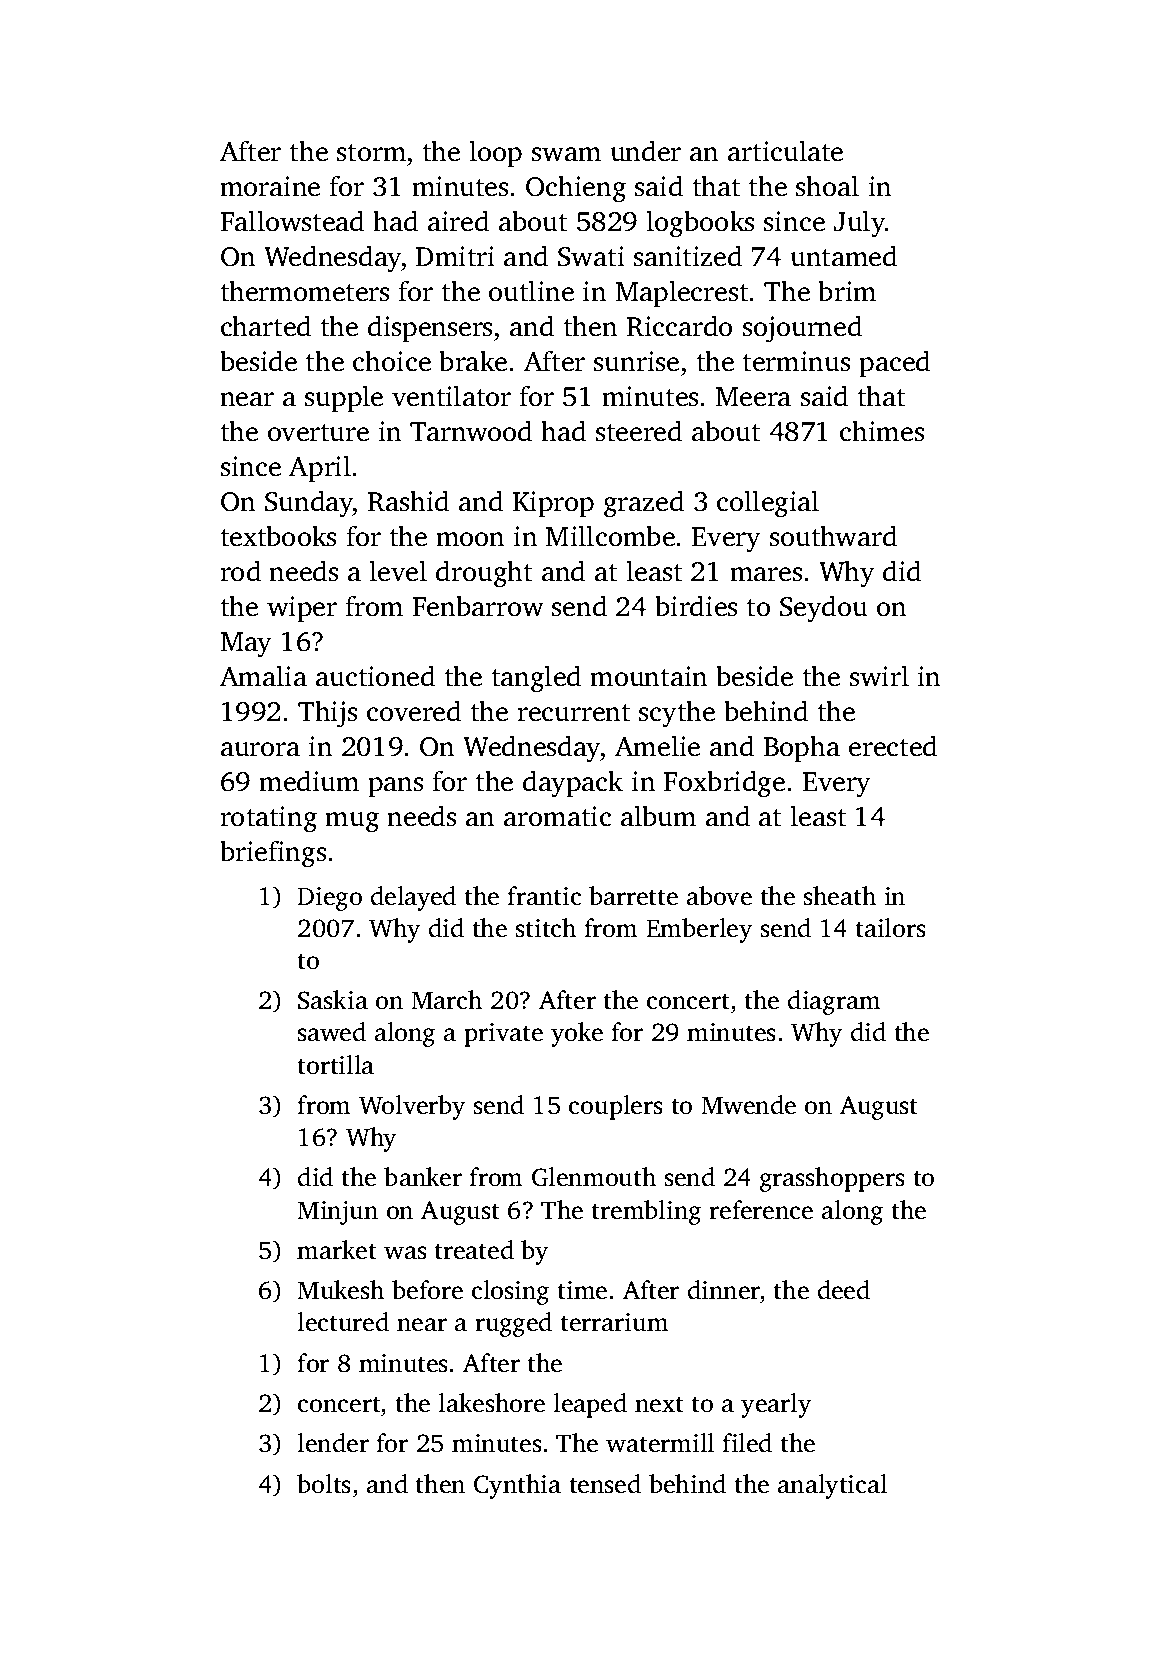  I want to click on tensed, so click(605, 1484).
